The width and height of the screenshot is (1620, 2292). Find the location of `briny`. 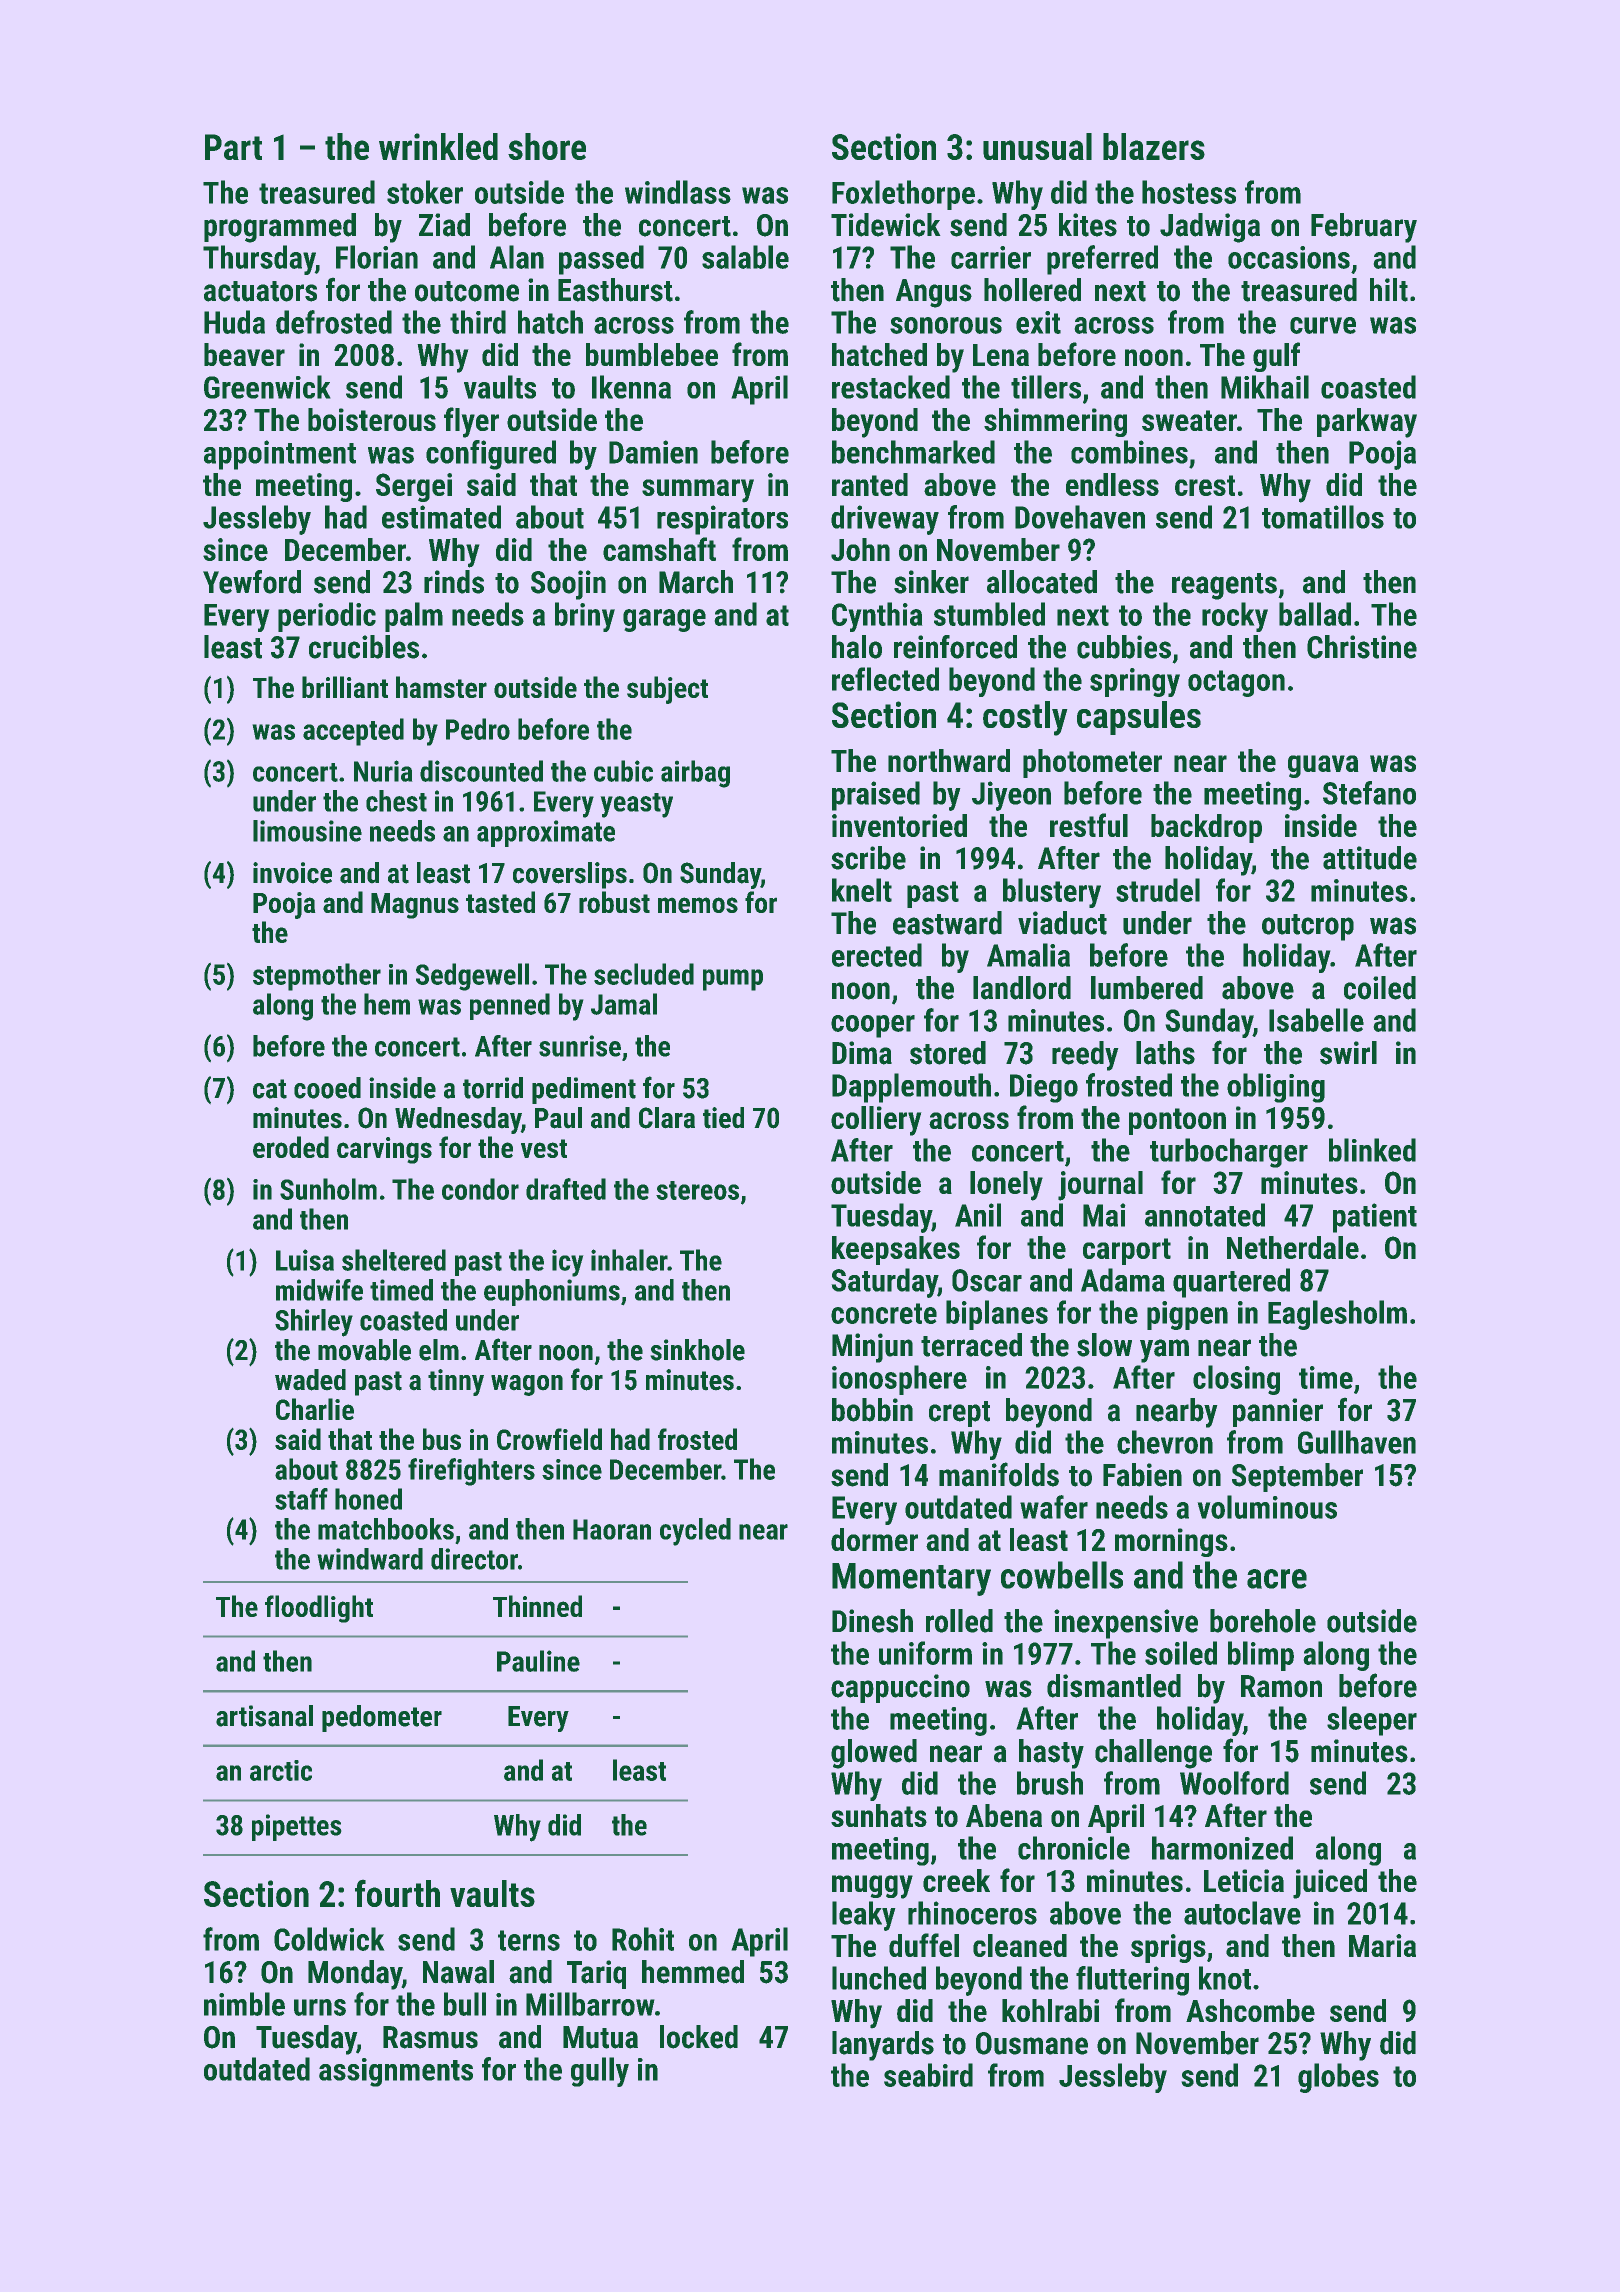

briny is located at coordinates (585, 617).
